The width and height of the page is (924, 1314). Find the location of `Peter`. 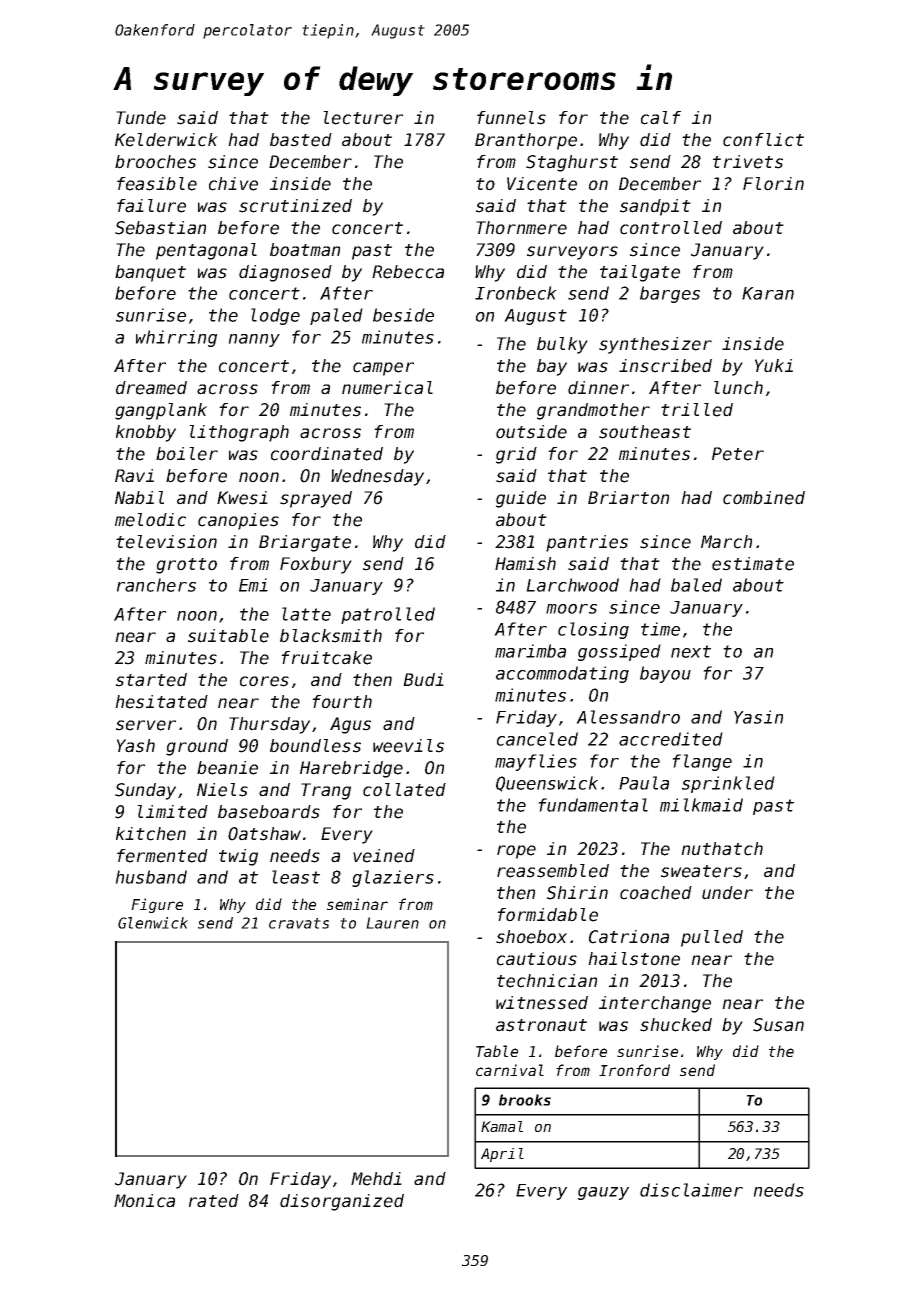

Peter is located at coordinates (738, 454).
